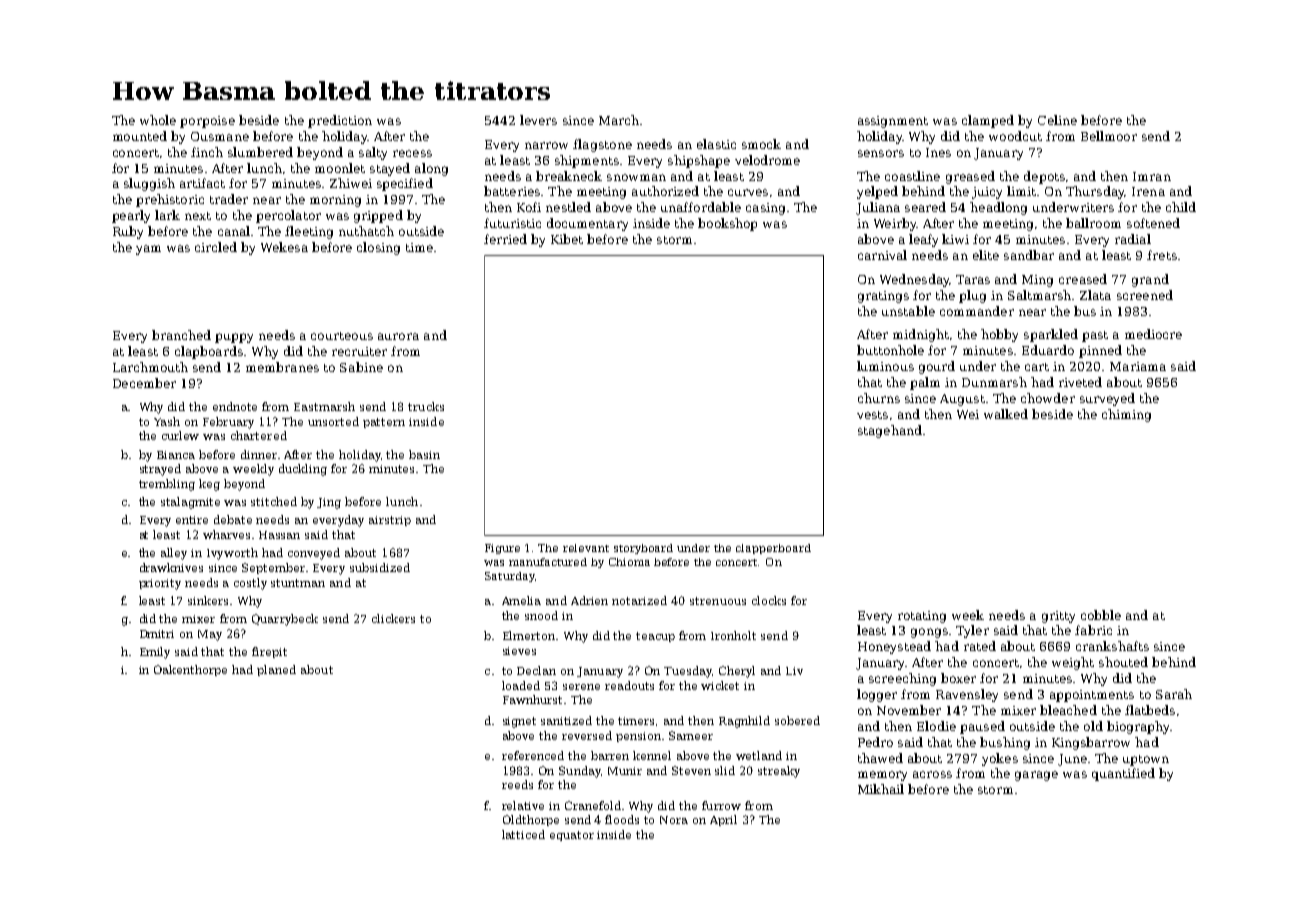  Describe the element at coordinates (538, 120) in the screenshot. I see `levers` at that location.
